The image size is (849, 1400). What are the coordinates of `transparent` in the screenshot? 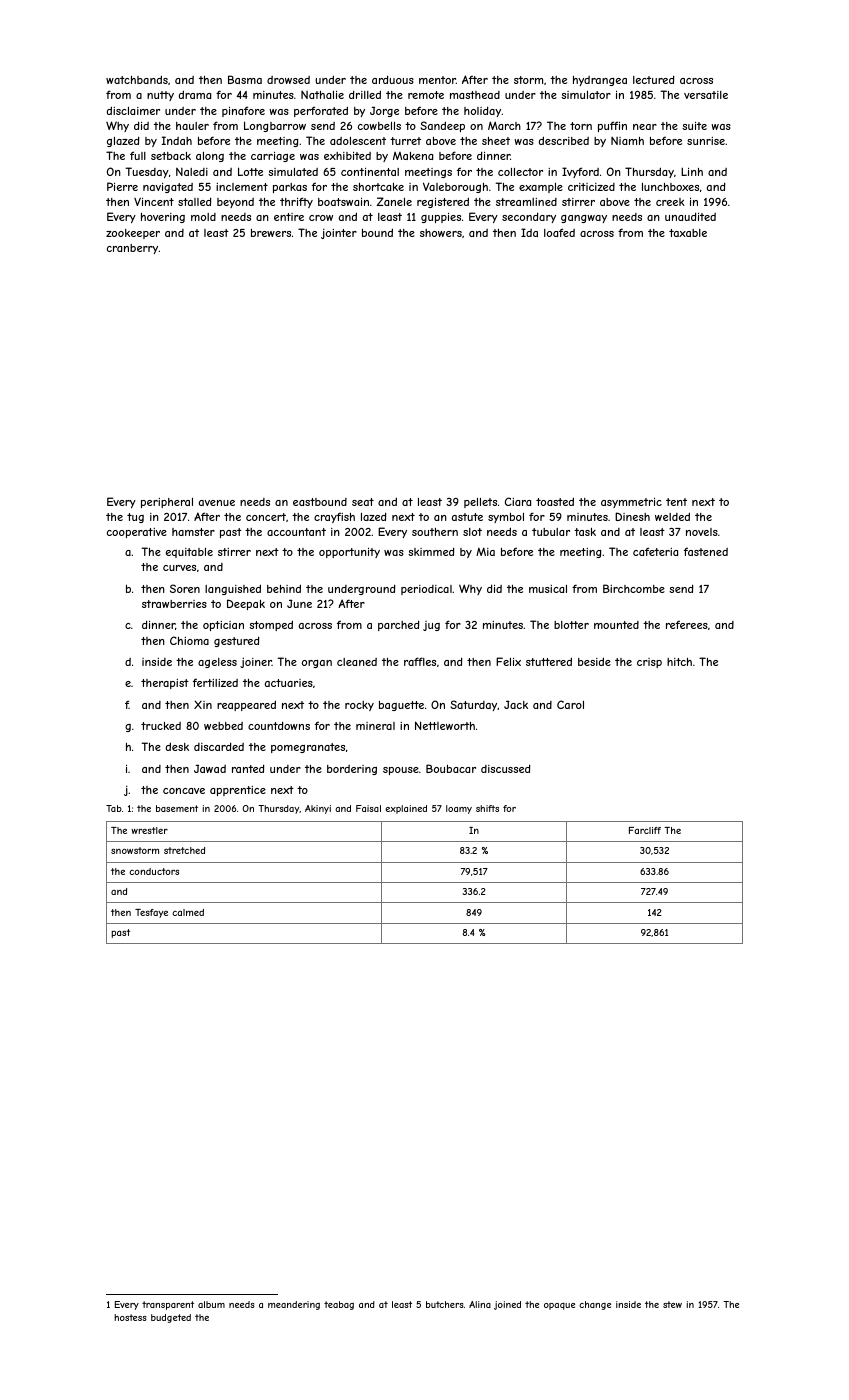 It's located at (168, 1305).
